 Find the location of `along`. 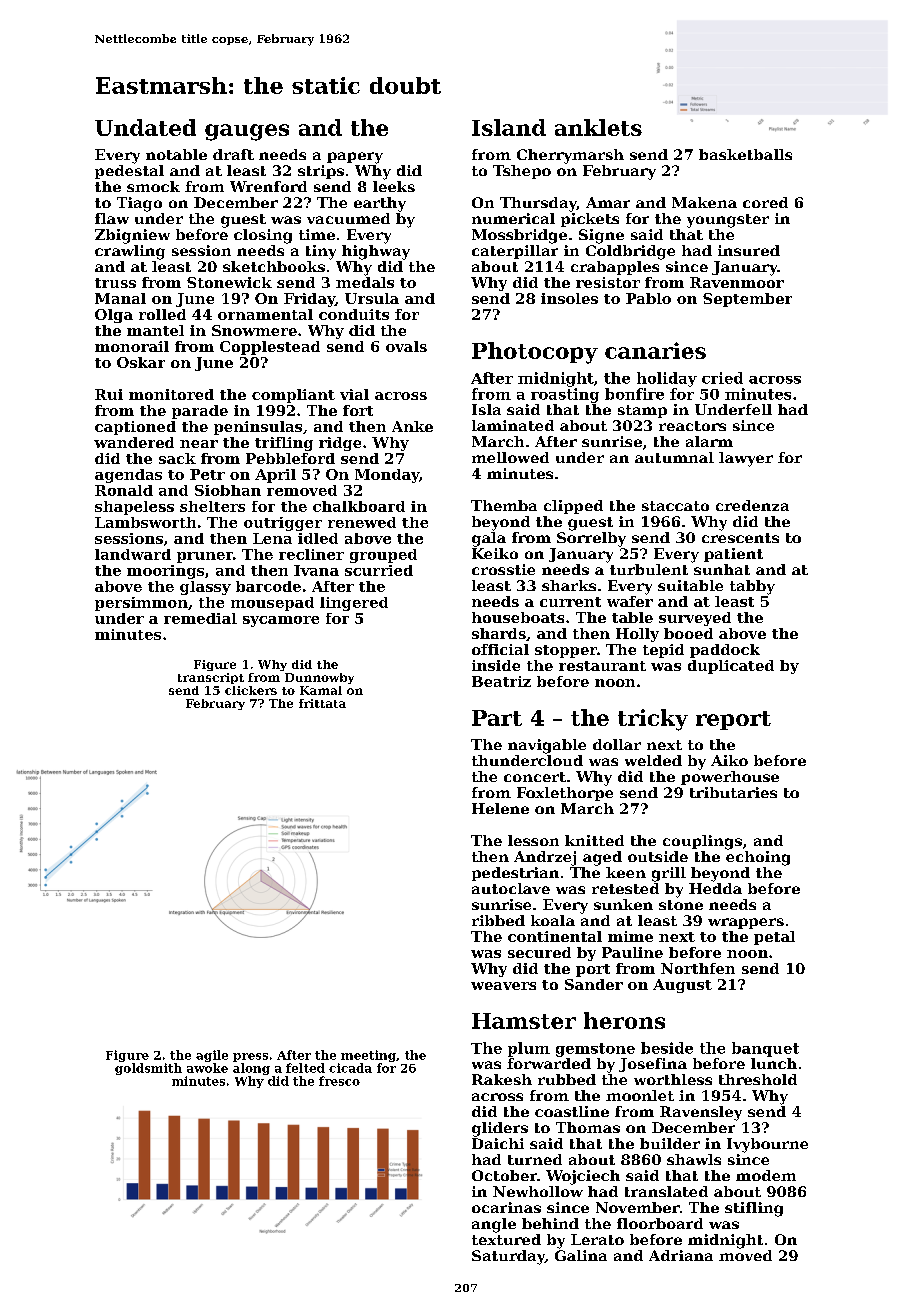

along is located at coordinates (251, 1069).
